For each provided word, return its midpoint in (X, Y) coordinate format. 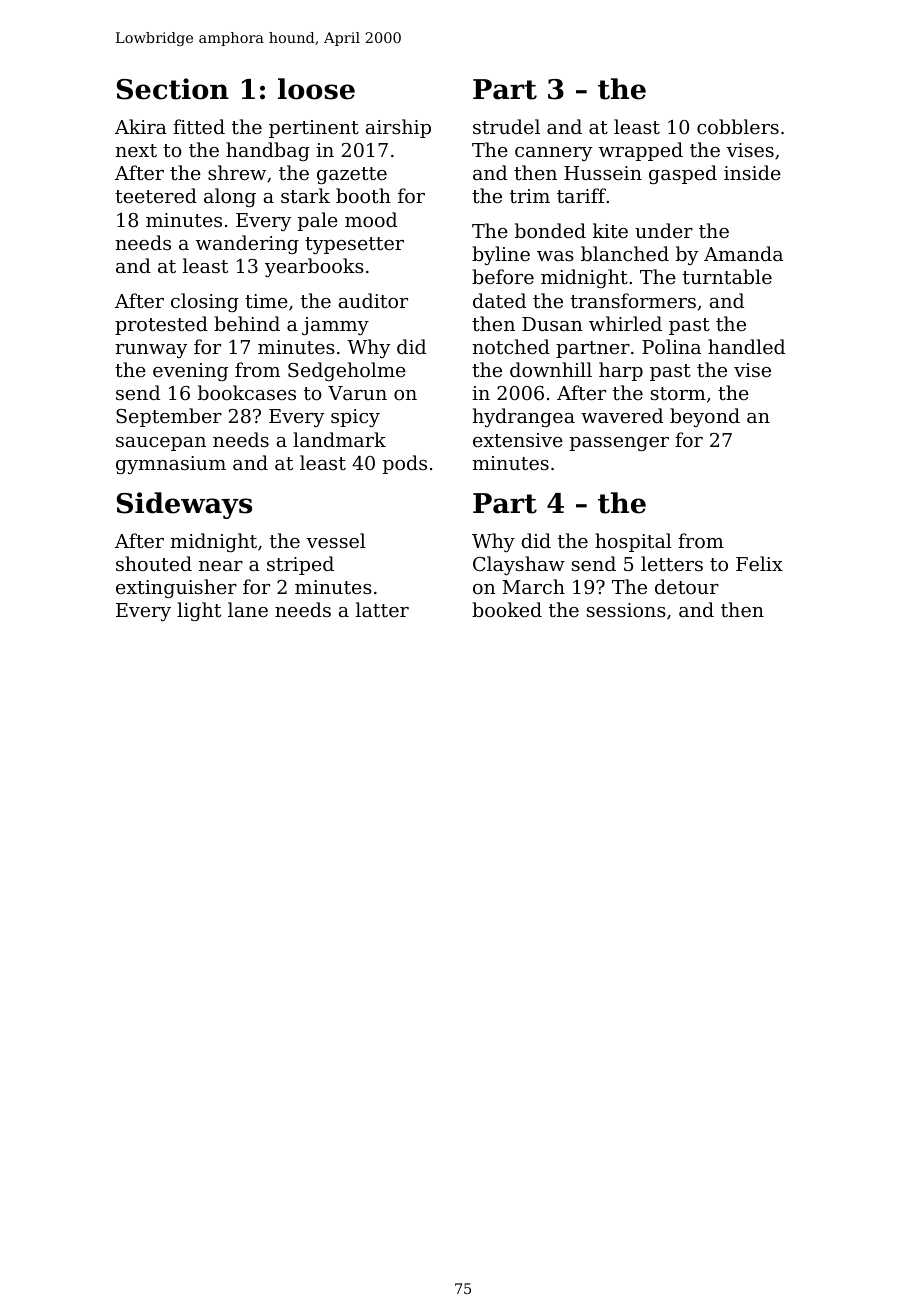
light (199, 611)
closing (205, 302)
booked (507, 609)
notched (511, 346)
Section (173, 89)
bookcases (247, 392)
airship (398, 128)
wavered (622, 415)
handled (746, 346)
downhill (551, 369)
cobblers (738, 126)
